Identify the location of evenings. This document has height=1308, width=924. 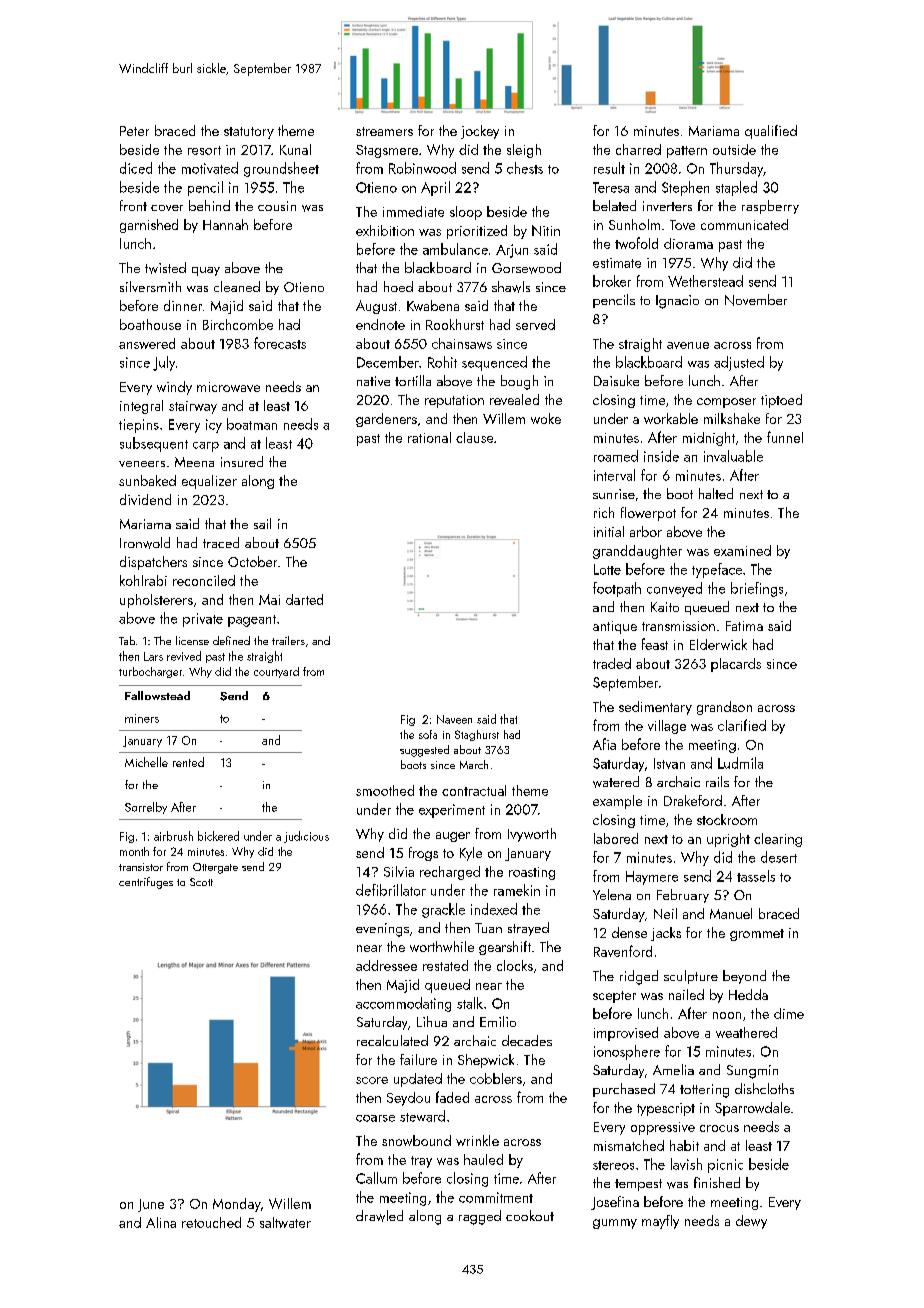
(382, 930).
